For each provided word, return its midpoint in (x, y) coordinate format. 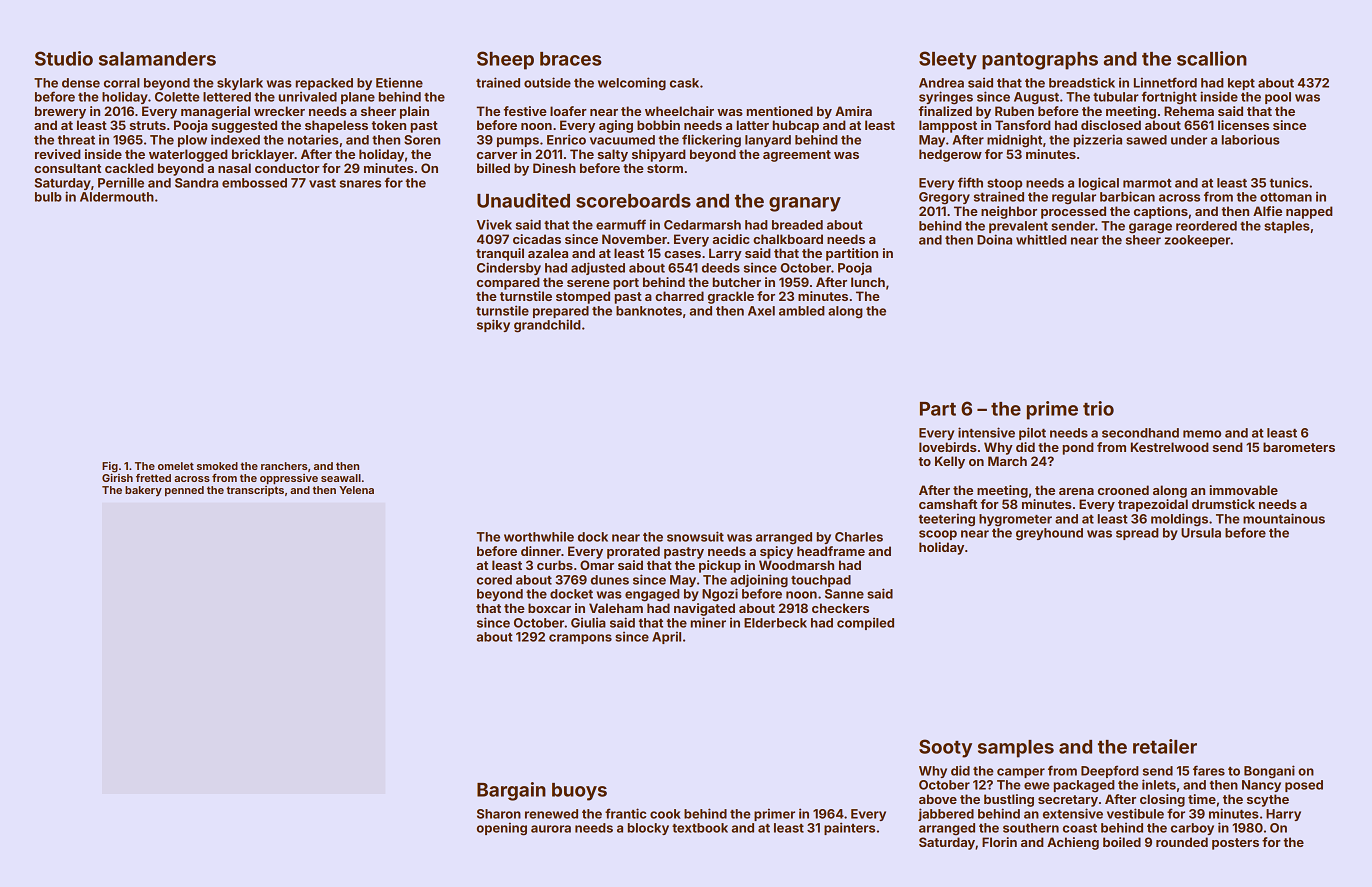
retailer (1165, 746)
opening (502, 829)
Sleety (948, 60)
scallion (1212, 58)
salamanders (157, 59)
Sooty (945, 748)
